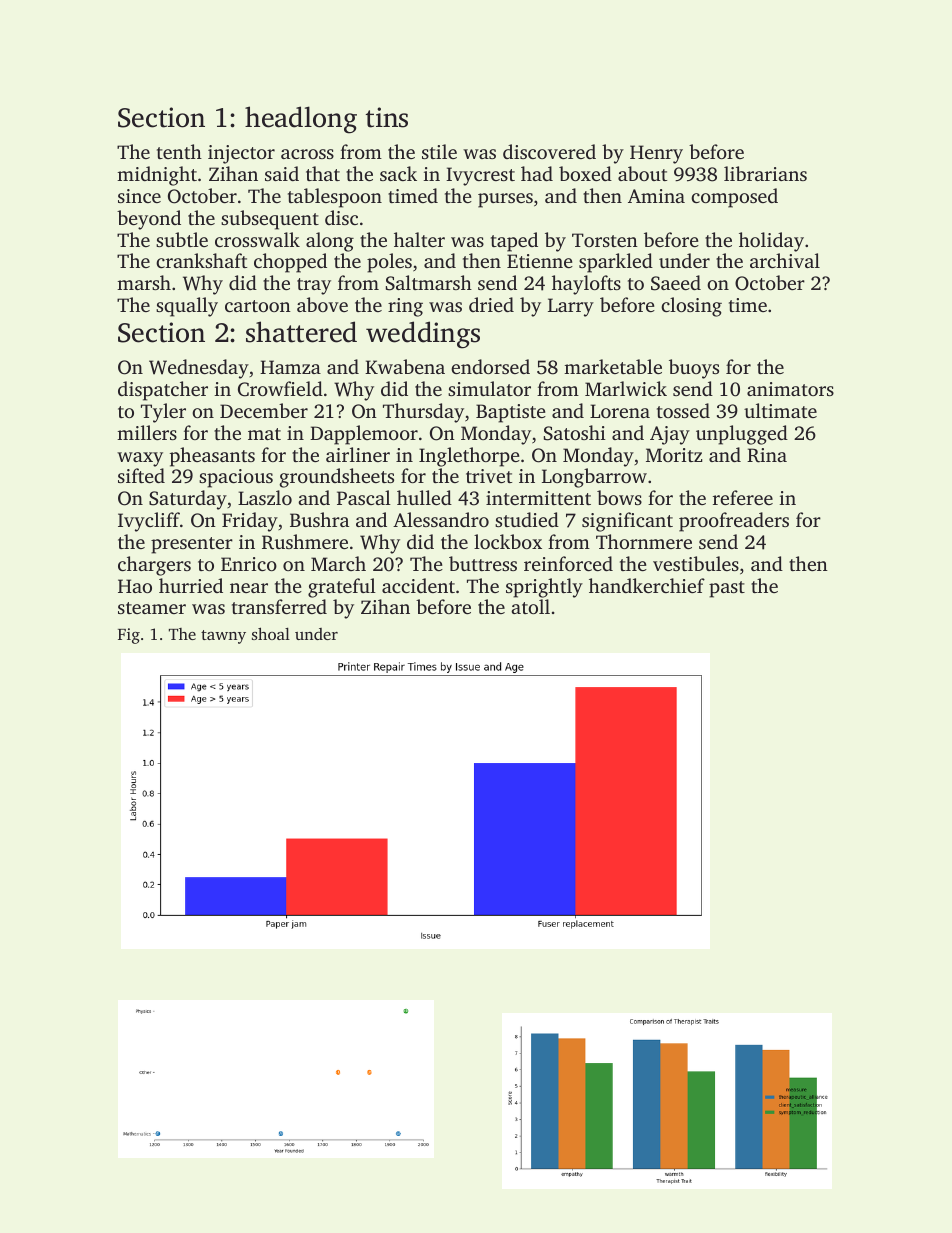  Describe the element at coordinates (163, 391) in the page. I see `dispatcher` at that location.
